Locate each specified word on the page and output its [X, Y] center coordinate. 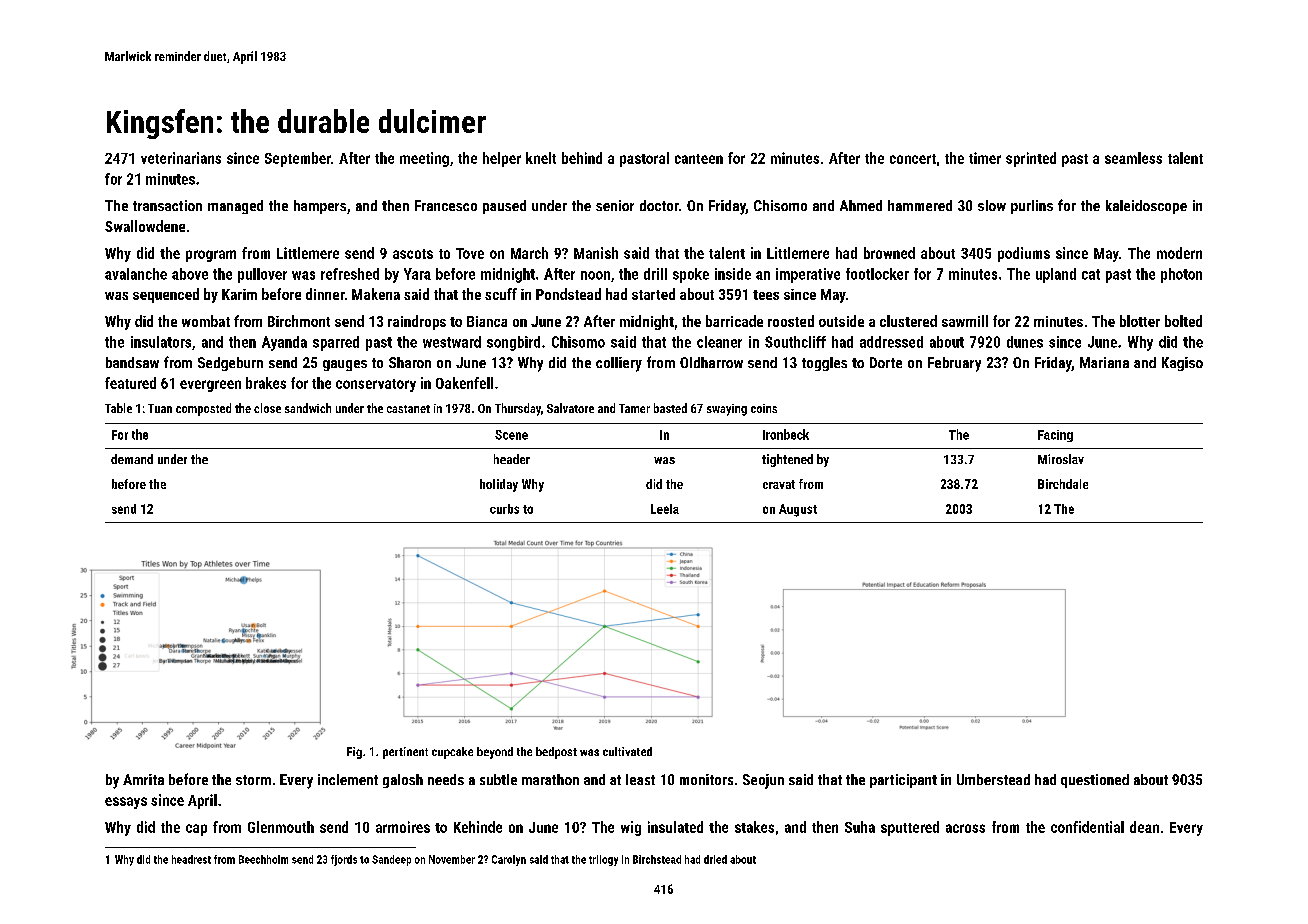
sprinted [1031, 159]
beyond [495, 753]
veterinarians [181, 158]
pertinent [405, 753]
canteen [699, 159]
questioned [1095, 781]
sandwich [308, 408]
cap [196, 830]
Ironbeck [786, 434]
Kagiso [1182, 364]
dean [1144, 827]
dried [715, 859]
